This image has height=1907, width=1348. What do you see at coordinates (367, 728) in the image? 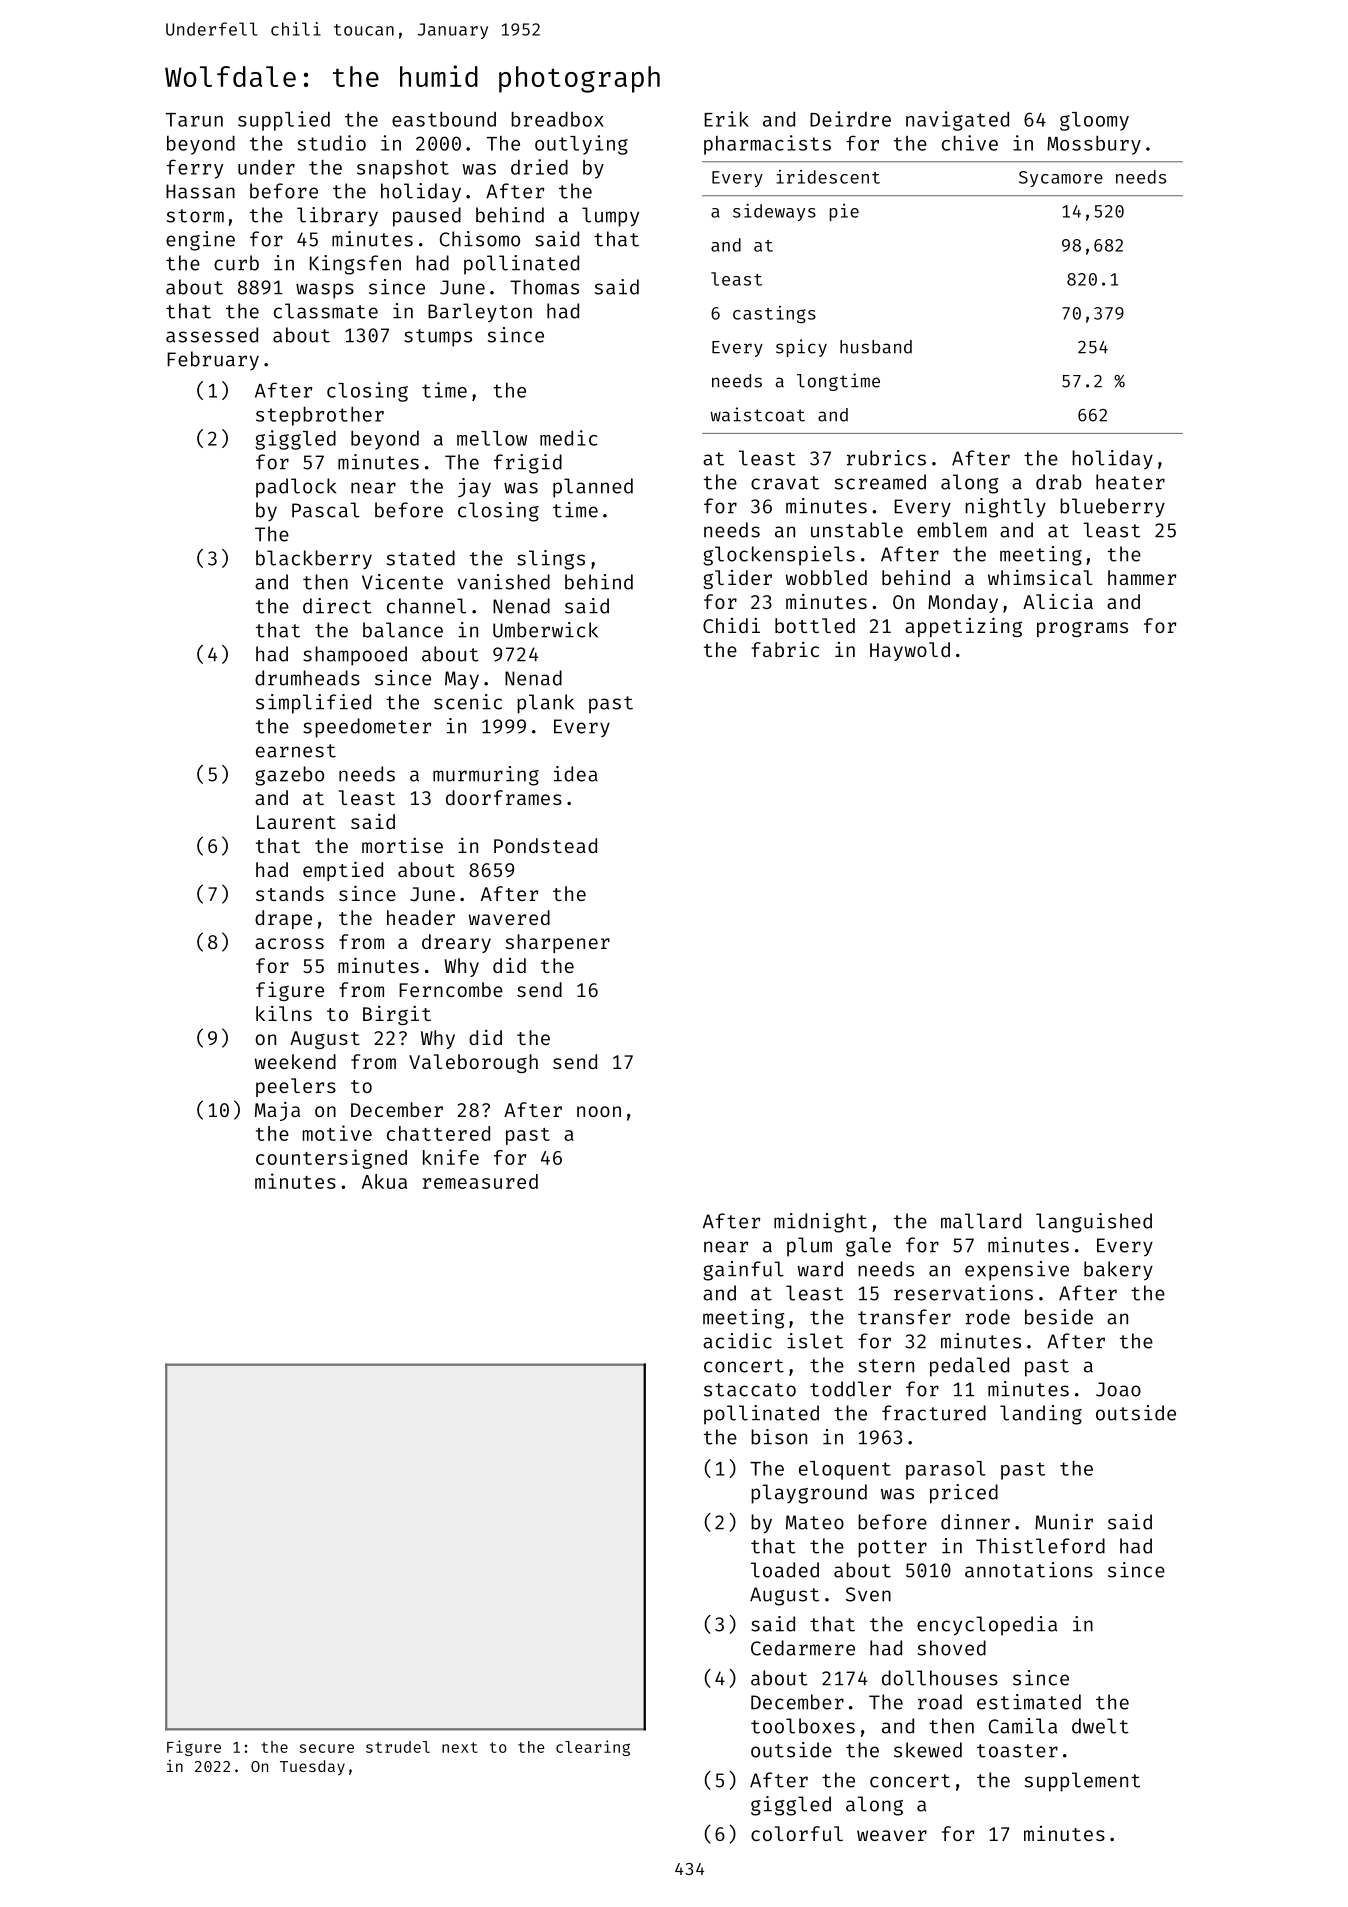
I see `speedometer` at bounding box center [367, 728].
